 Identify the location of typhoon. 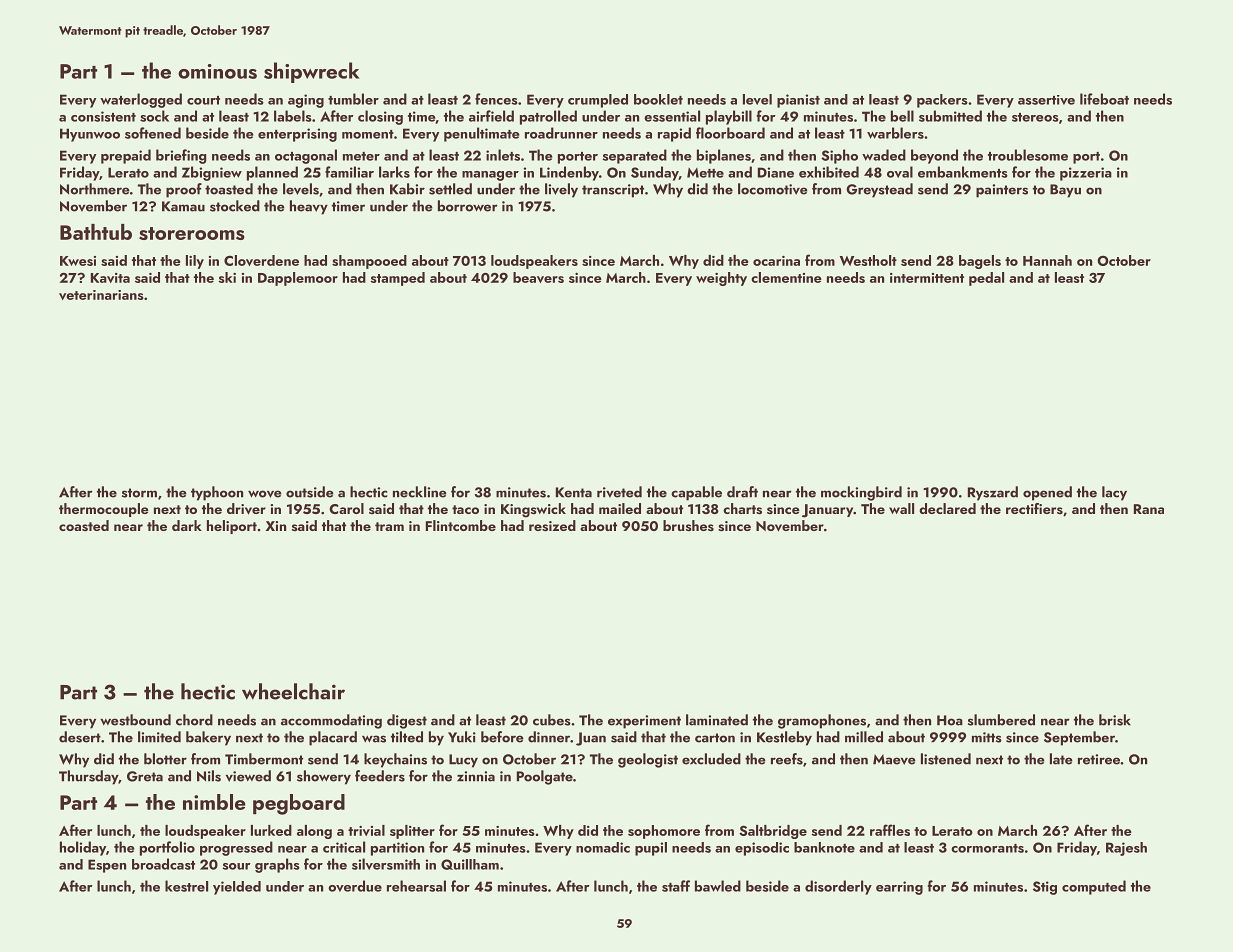
(217, 493).
